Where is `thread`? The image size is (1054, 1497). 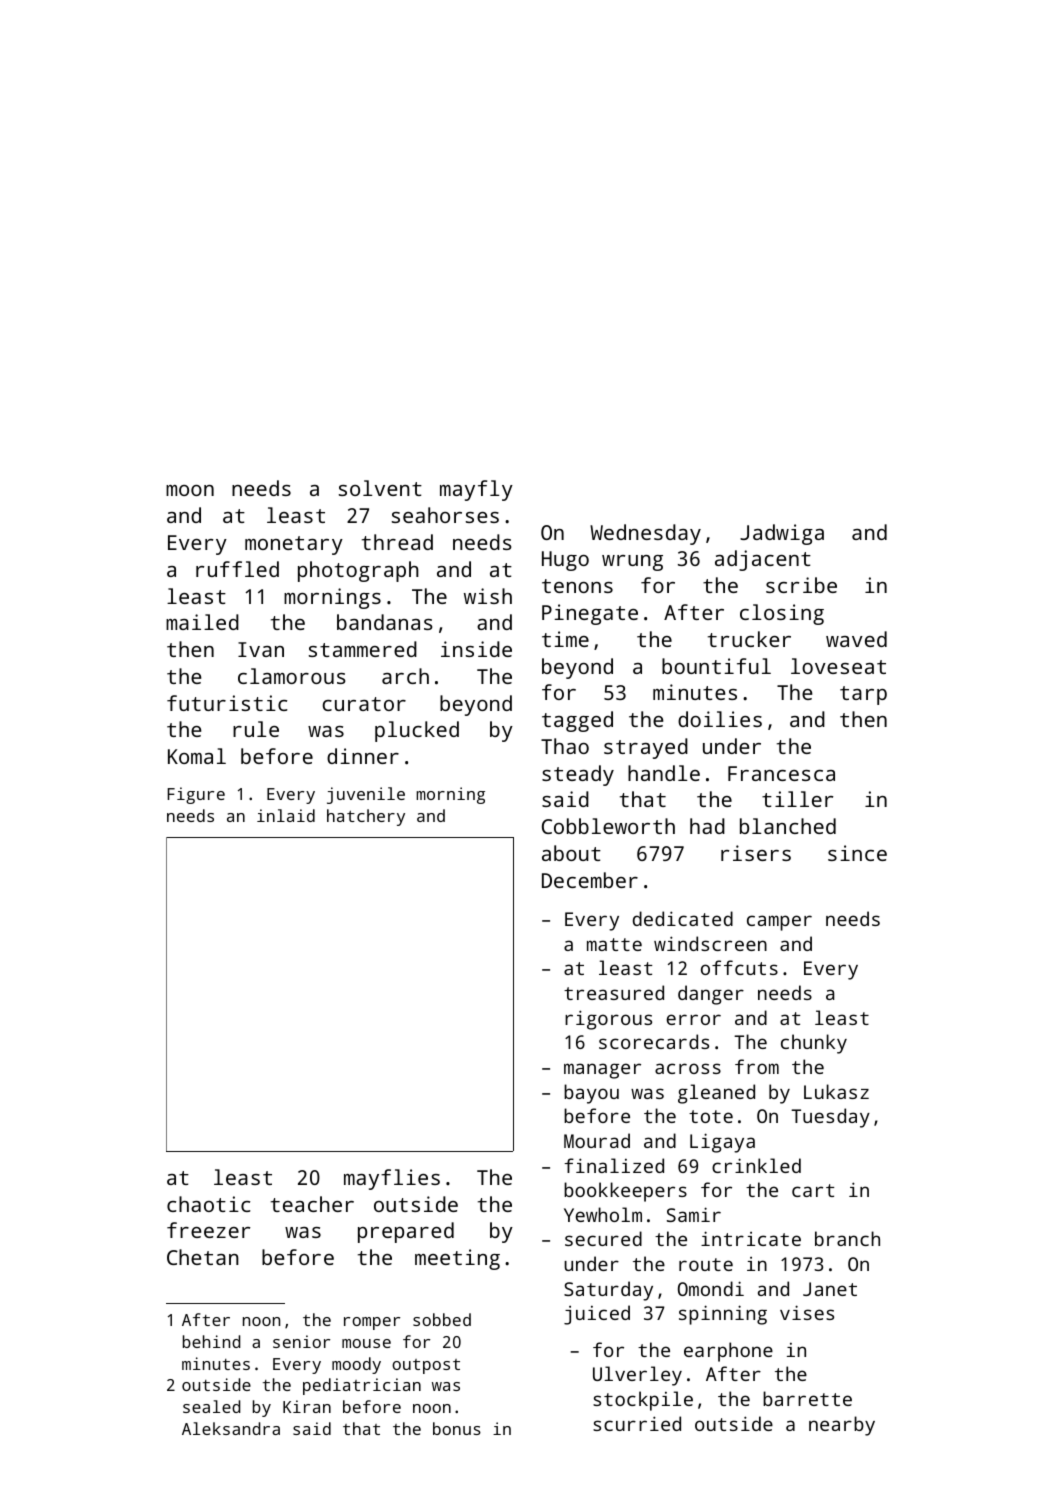
thread is located at coordinates (397, 542).
